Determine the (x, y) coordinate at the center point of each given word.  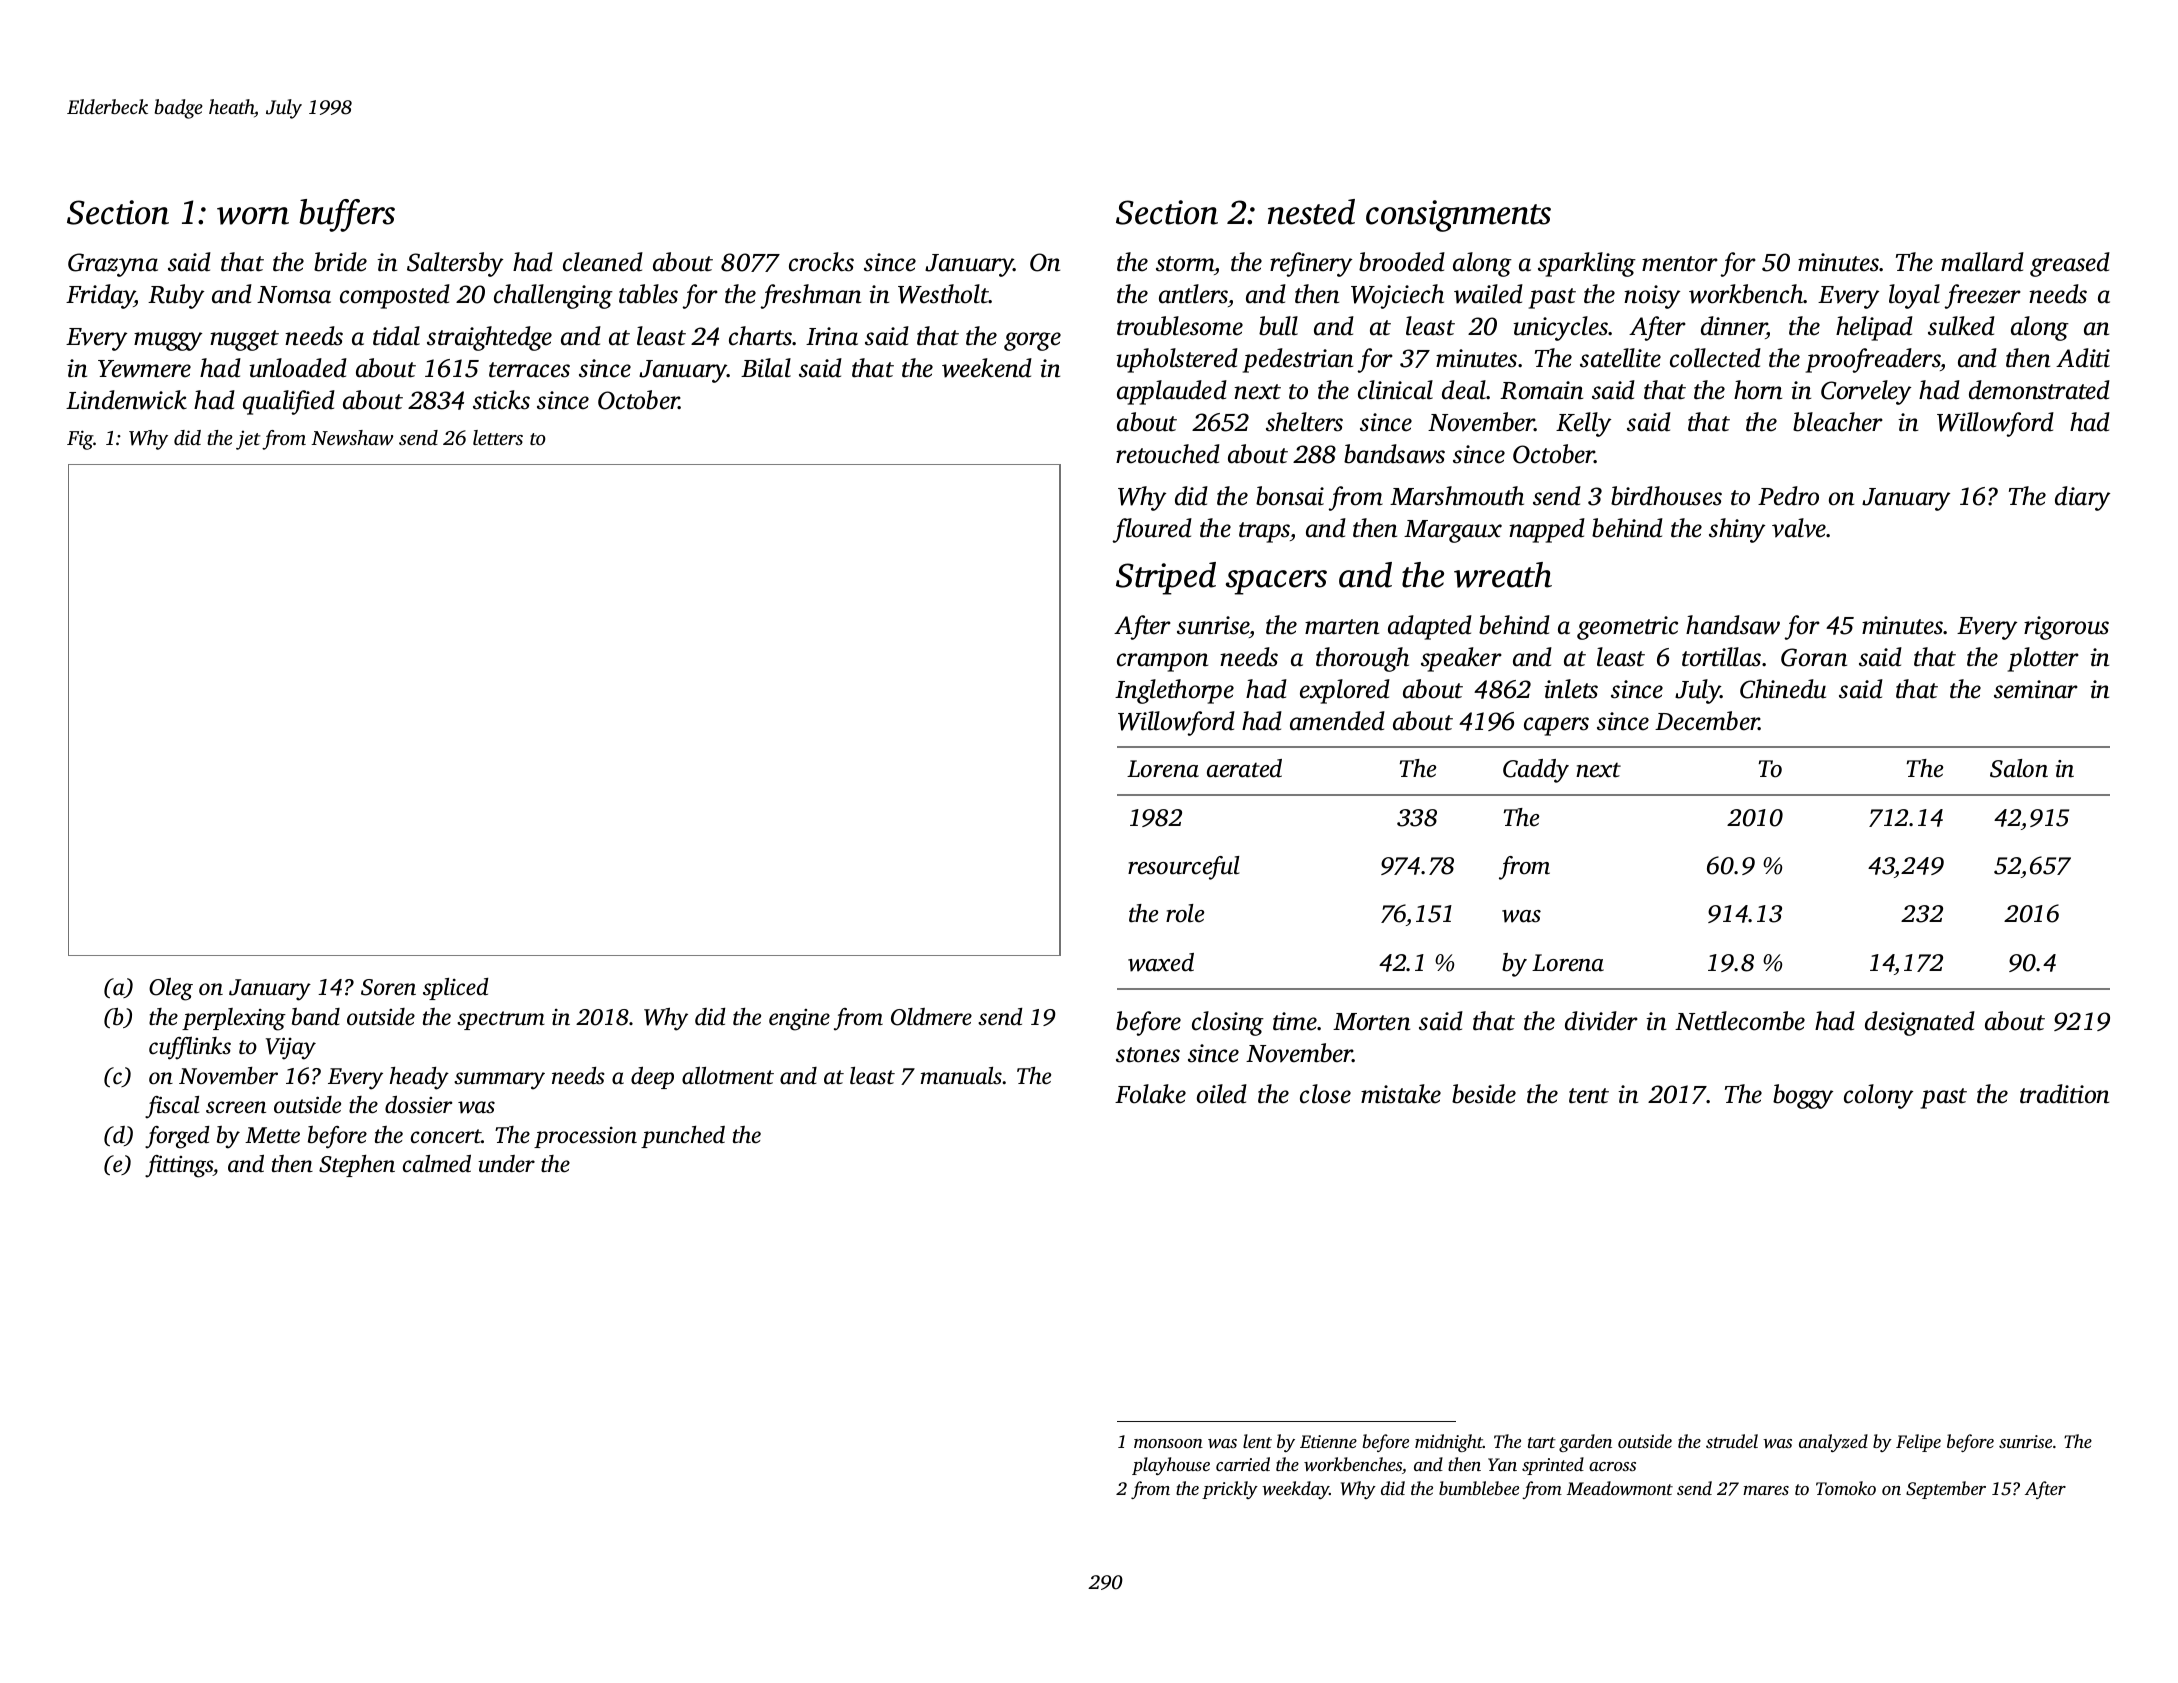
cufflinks (190, 1048)
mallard (1982, 262)
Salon (2019, 768)
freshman (811, 296)
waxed (1161, 962)
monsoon (1168, 1443)
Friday (100, 296)
